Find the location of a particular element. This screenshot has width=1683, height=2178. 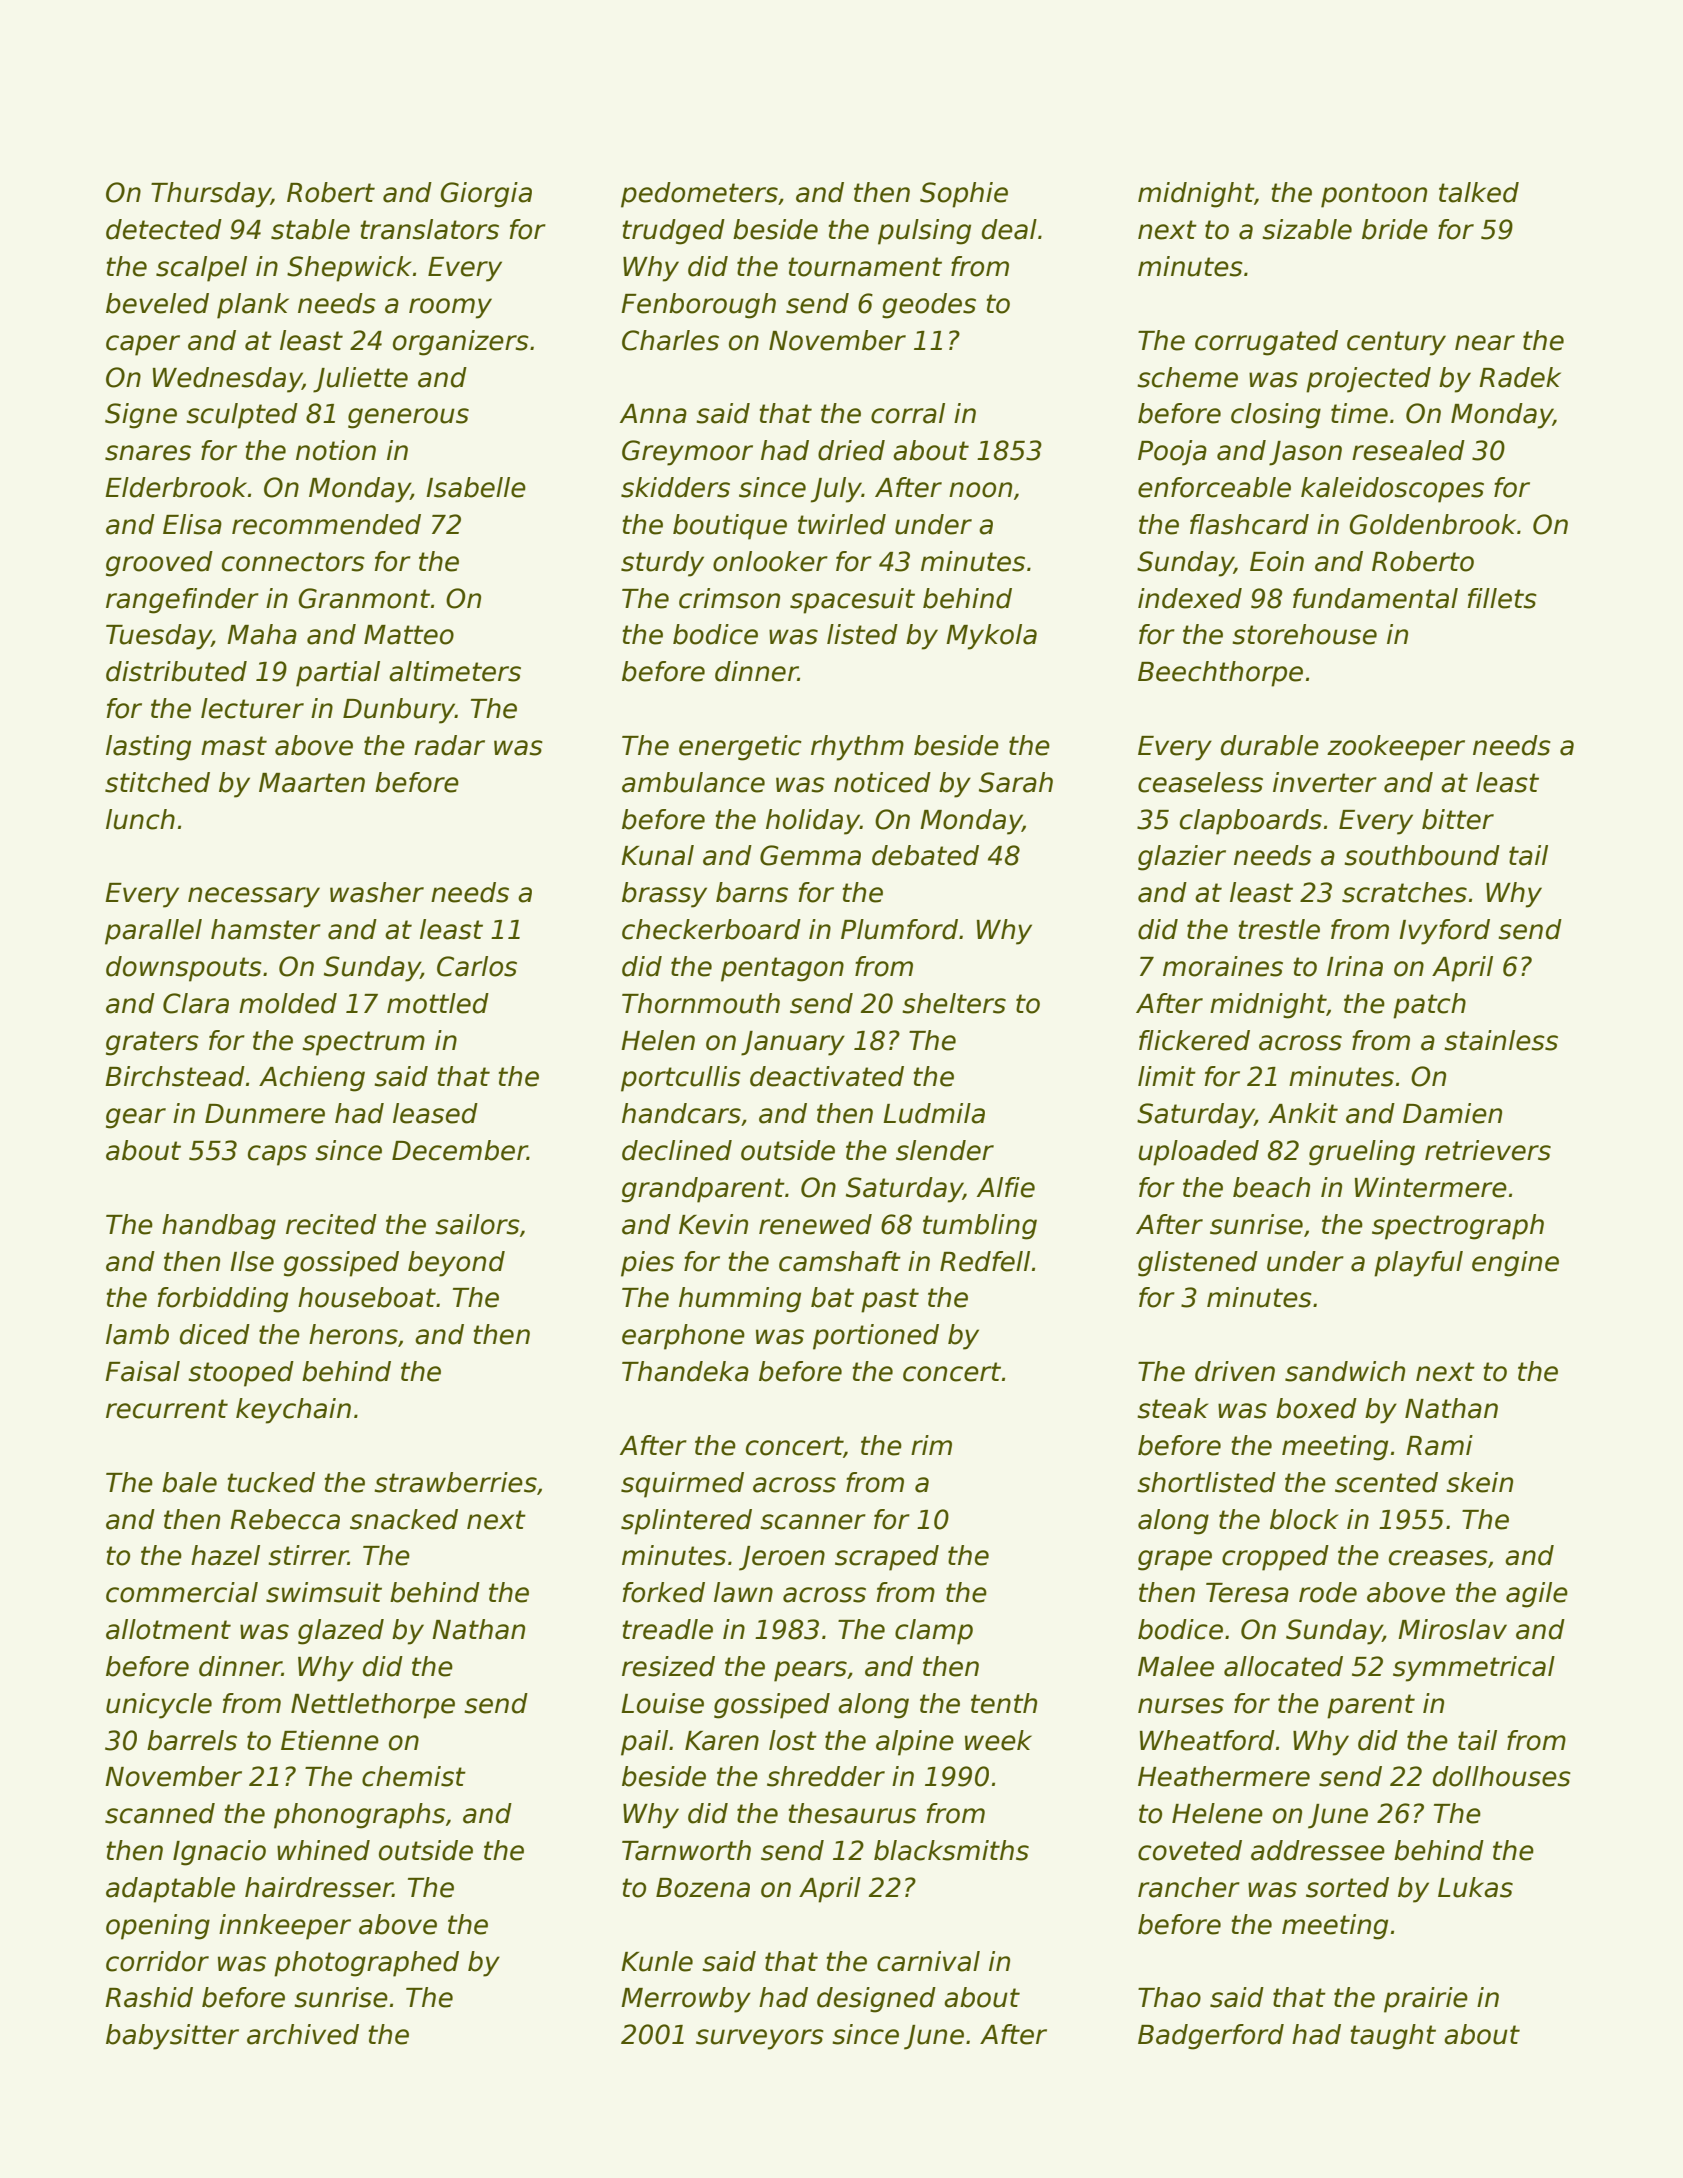

noon is located at coordinates (980, 490).
